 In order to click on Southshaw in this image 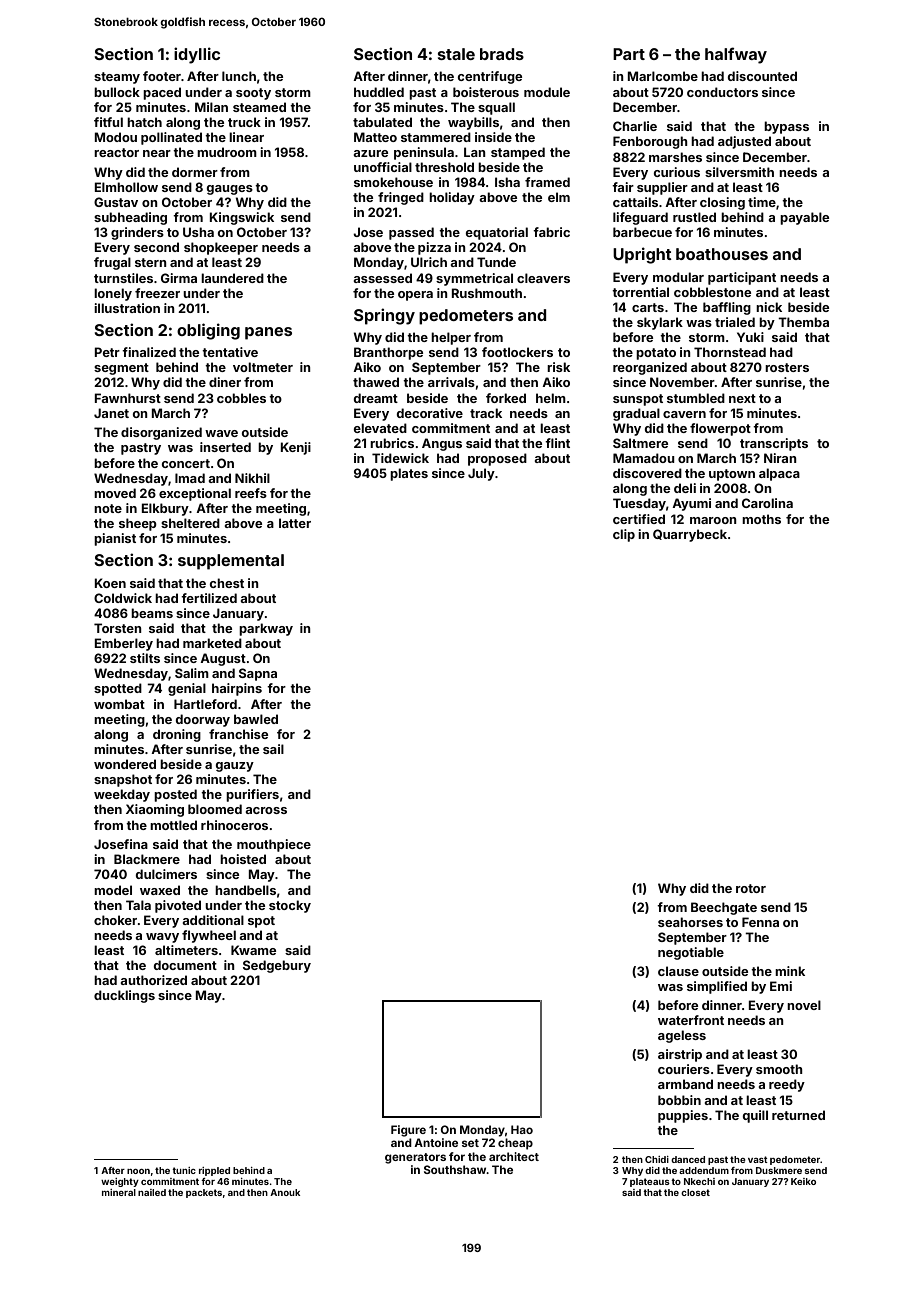, I will do `click(455, 1169)`.
